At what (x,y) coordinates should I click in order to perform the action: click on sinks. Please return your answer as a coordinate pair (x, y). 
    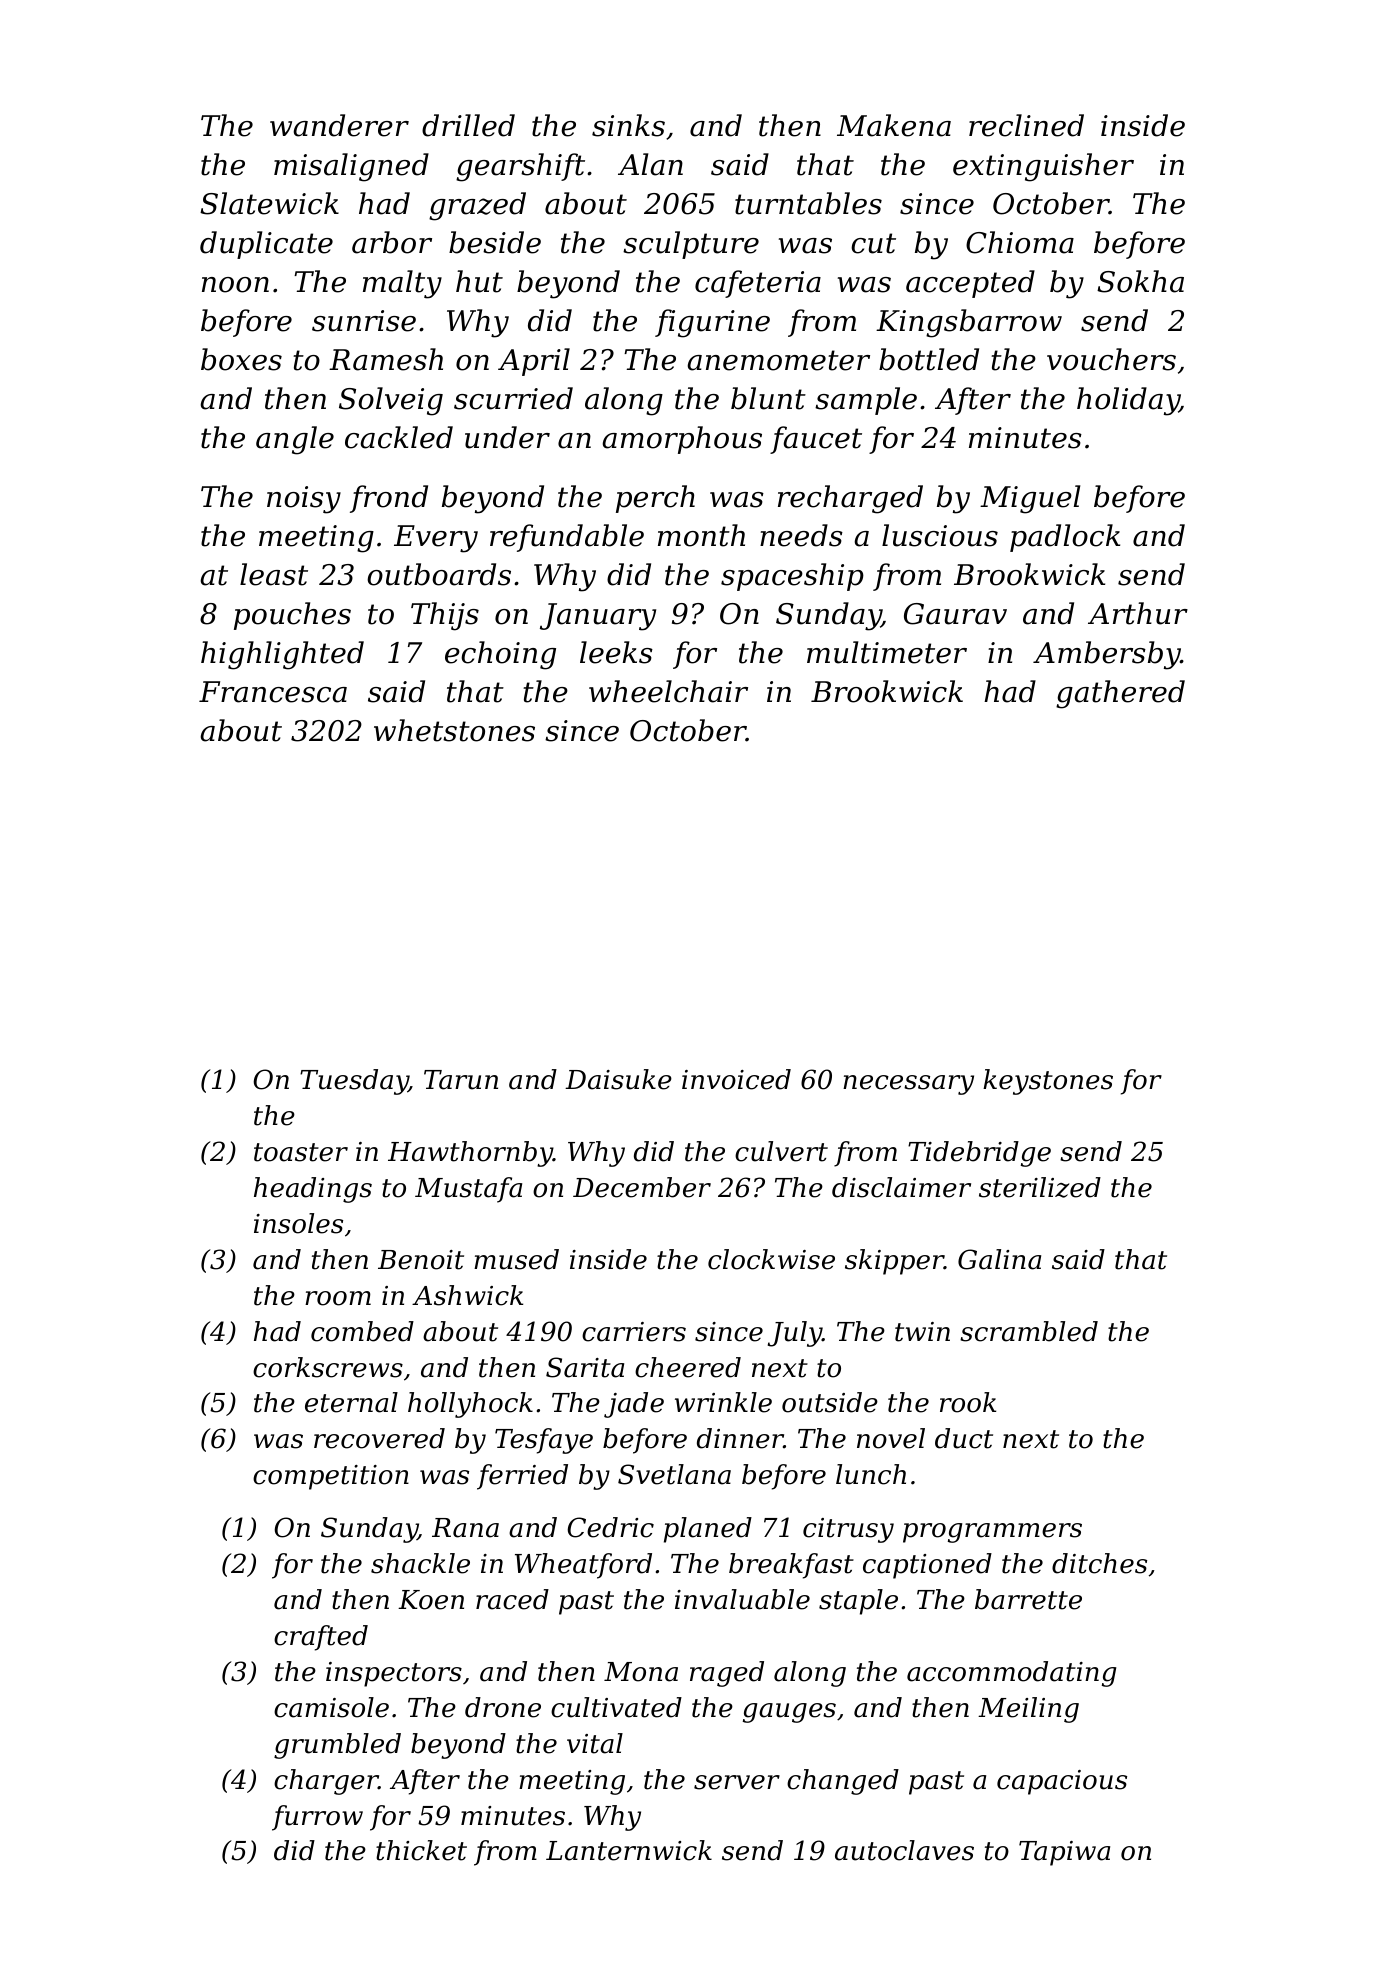
    Looking at the image, I should click on (628, 125).
